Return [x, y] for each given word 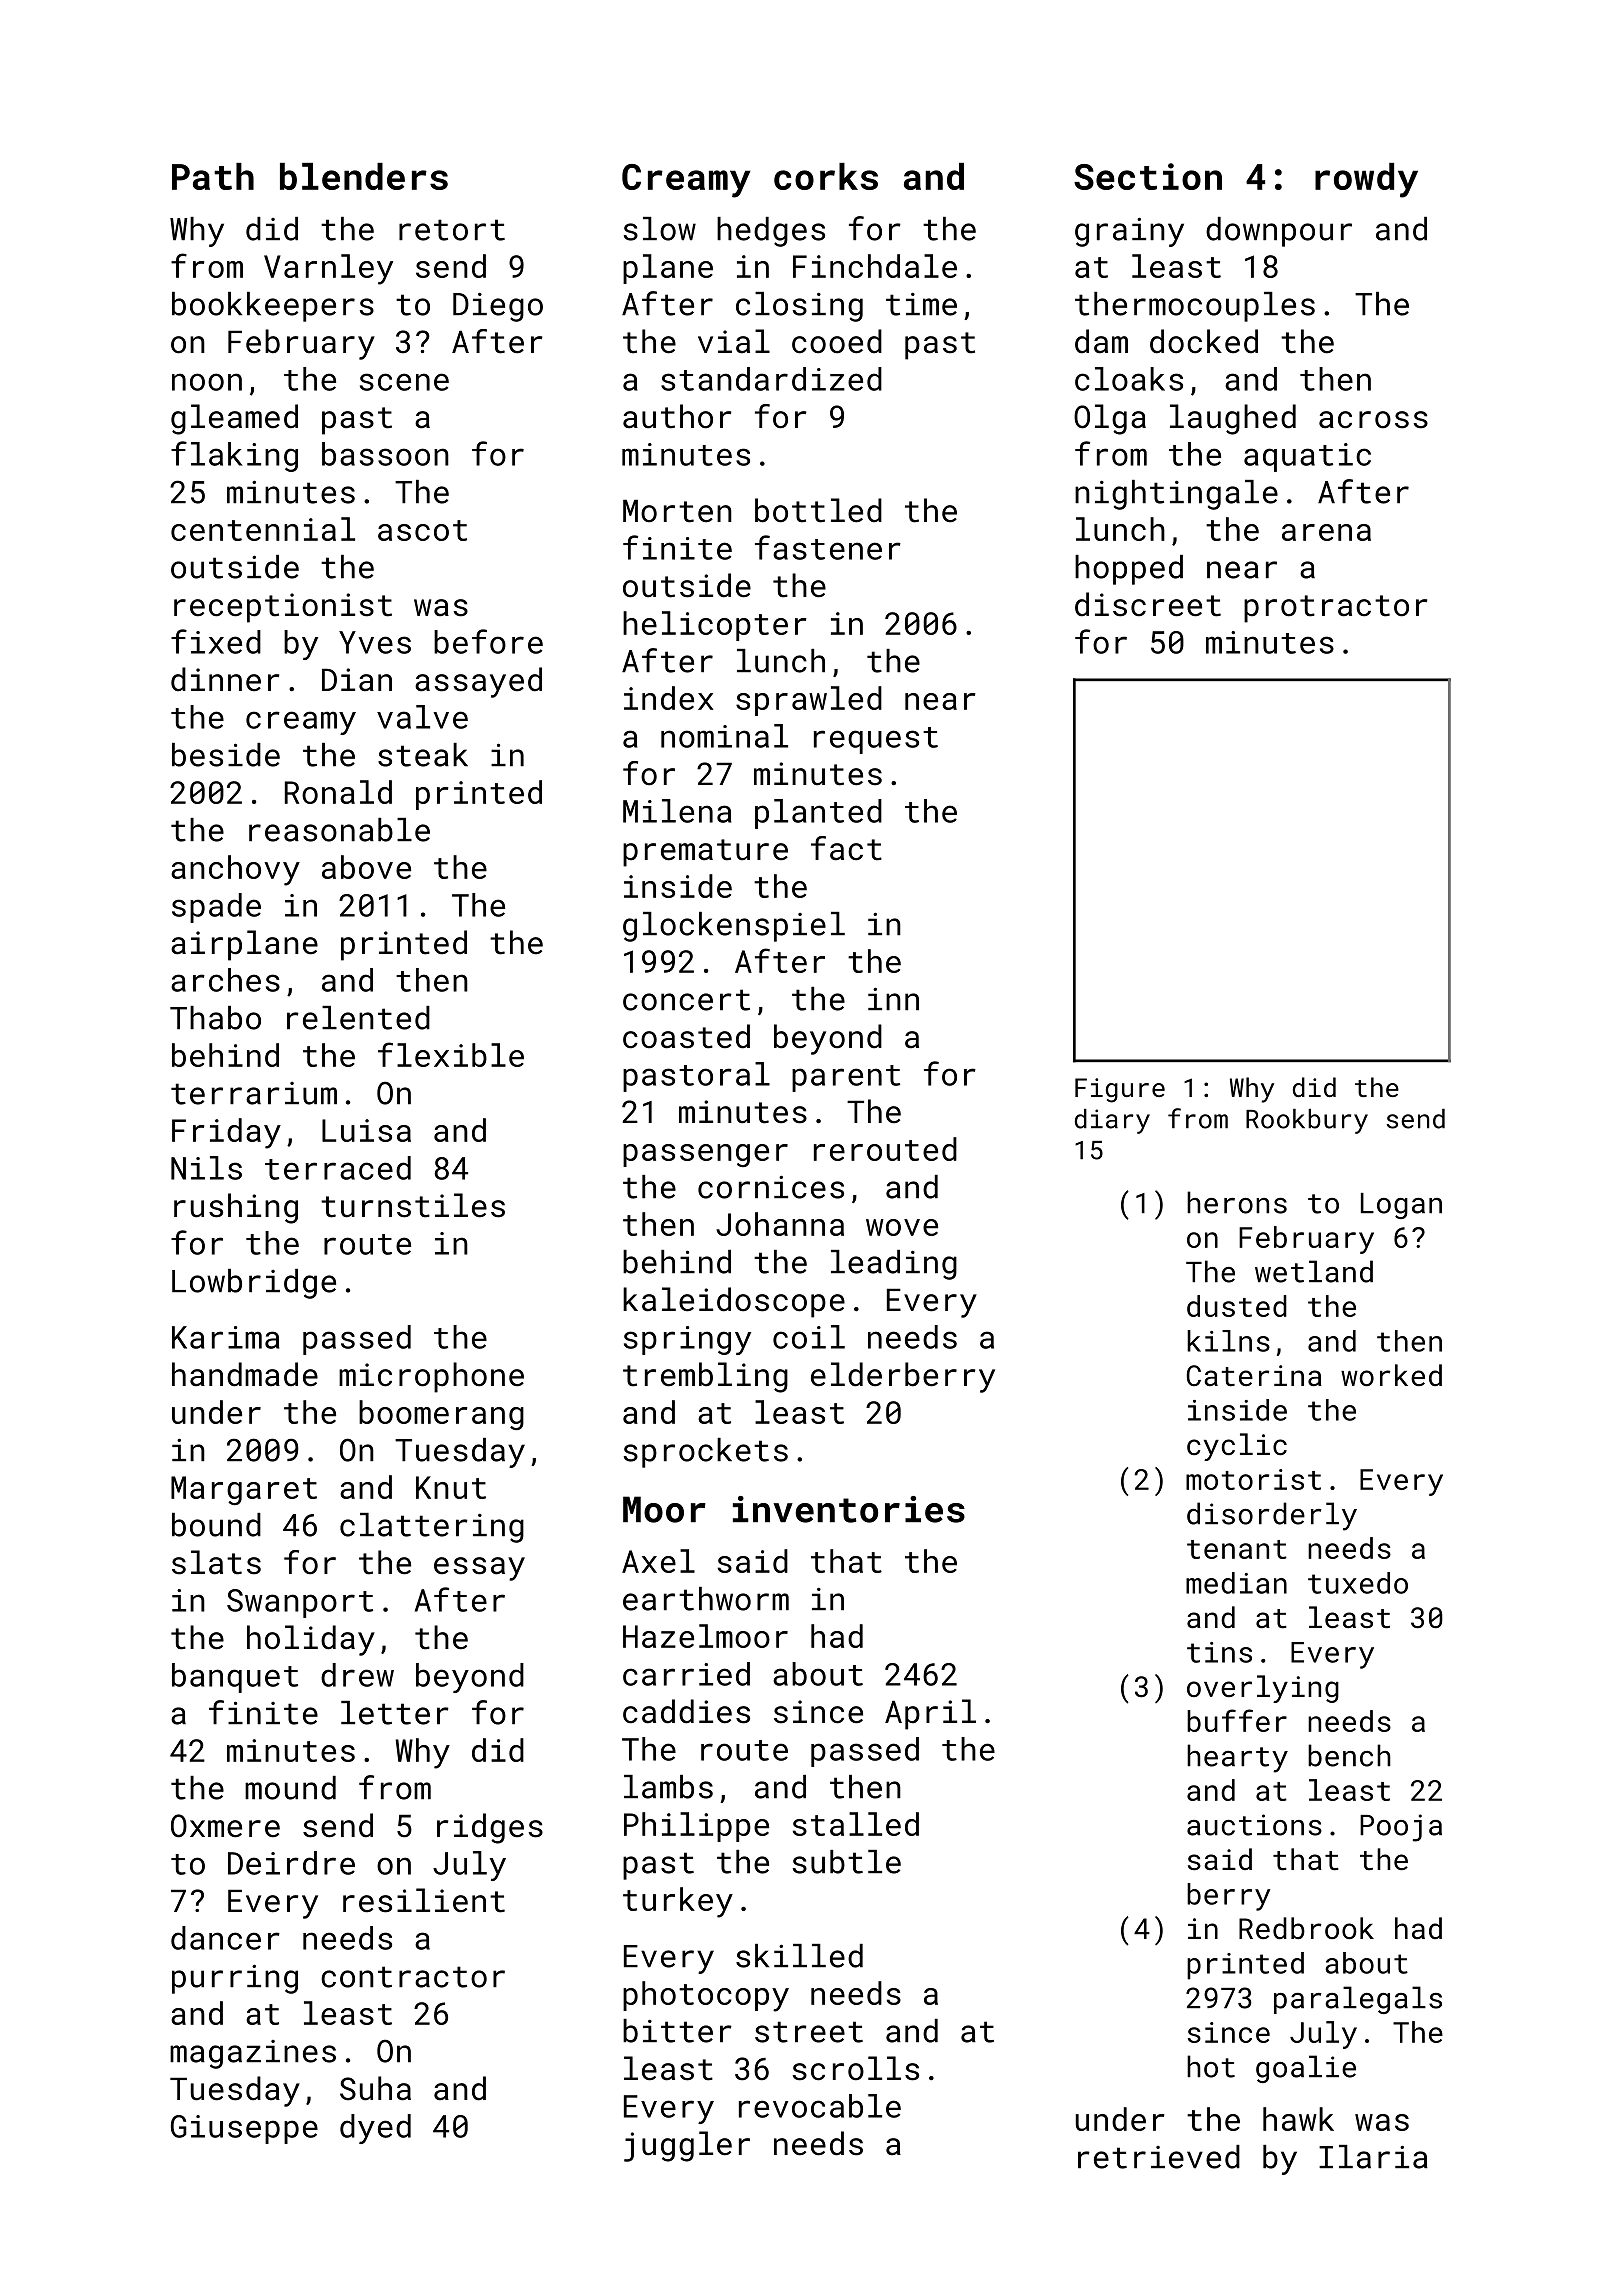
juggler [687, 2146]
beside [226, 755]
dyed [375, 2129]
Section [1148, 176]
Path [213, 176]
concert [686, 1000]
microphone [431, 1377]
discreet [1148, 604]
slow [660, 229]
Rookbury [1307, 1121]
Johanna [780, 1224]
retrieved [1159, 2157]
